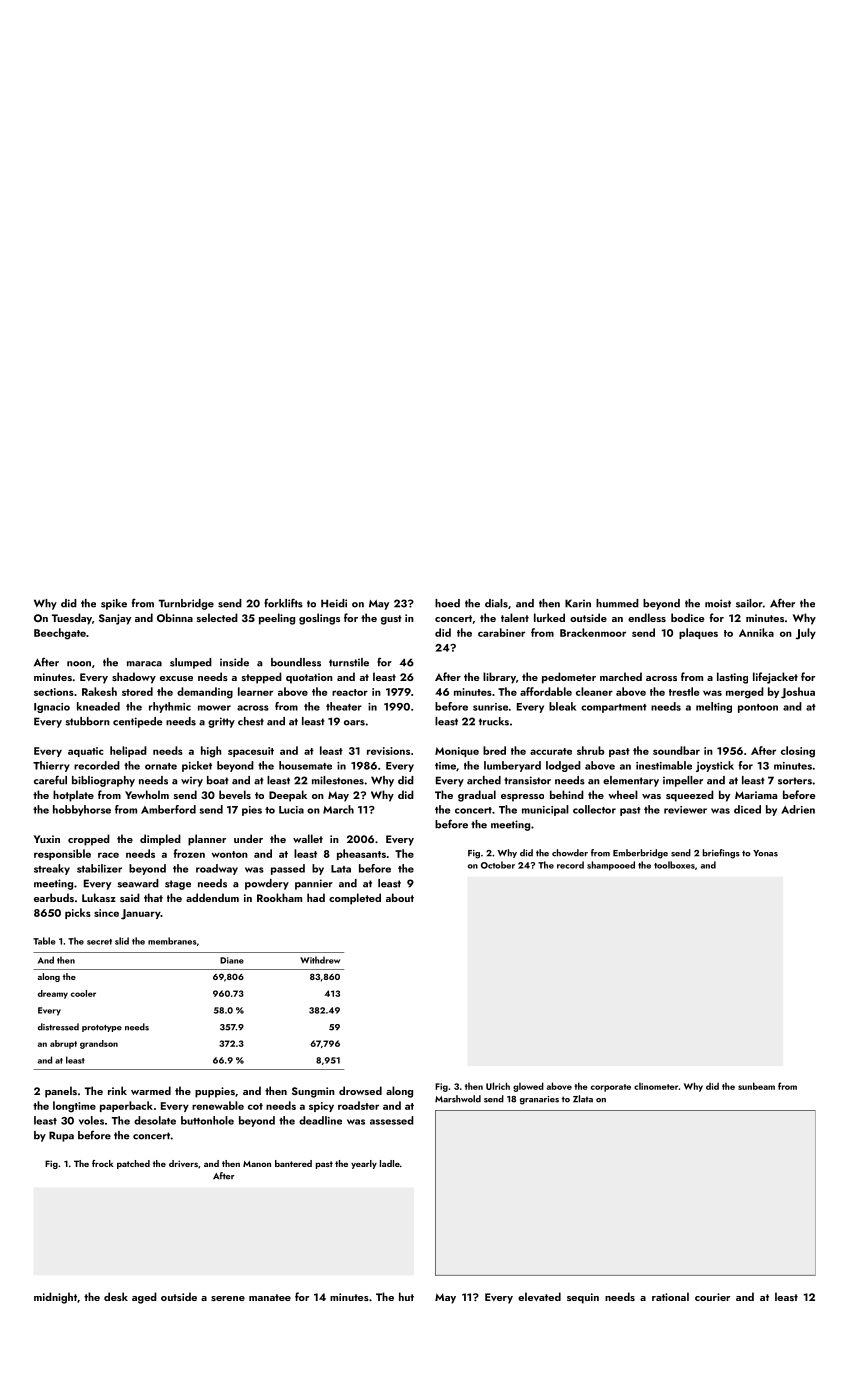 This document has height=1400, width=849. I want to click on rational, so click(670, 1296).
